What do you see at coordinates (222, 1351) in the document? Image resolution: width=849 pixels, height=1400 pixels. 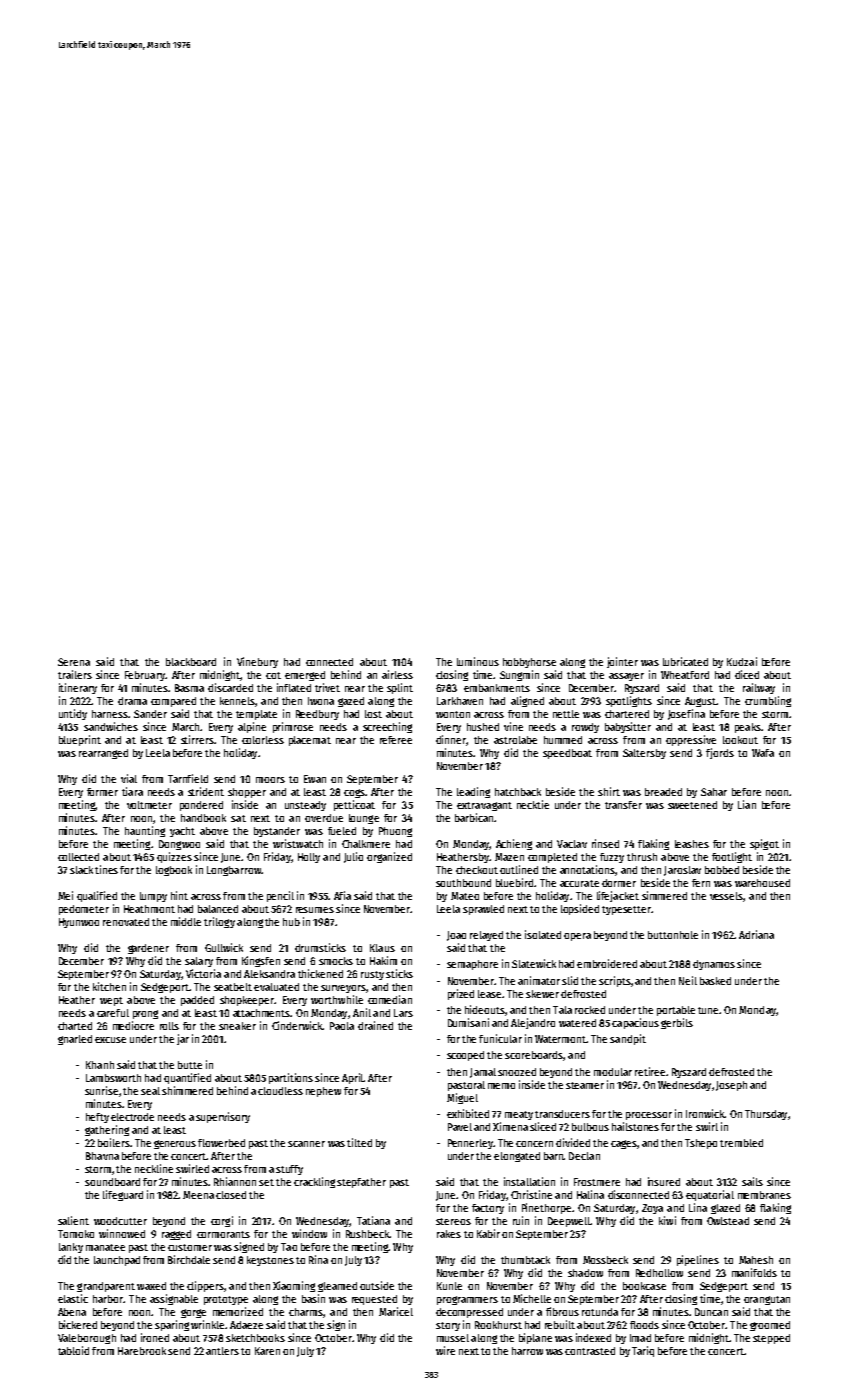 I see `antlers` at bounding box center [222, 1351].
